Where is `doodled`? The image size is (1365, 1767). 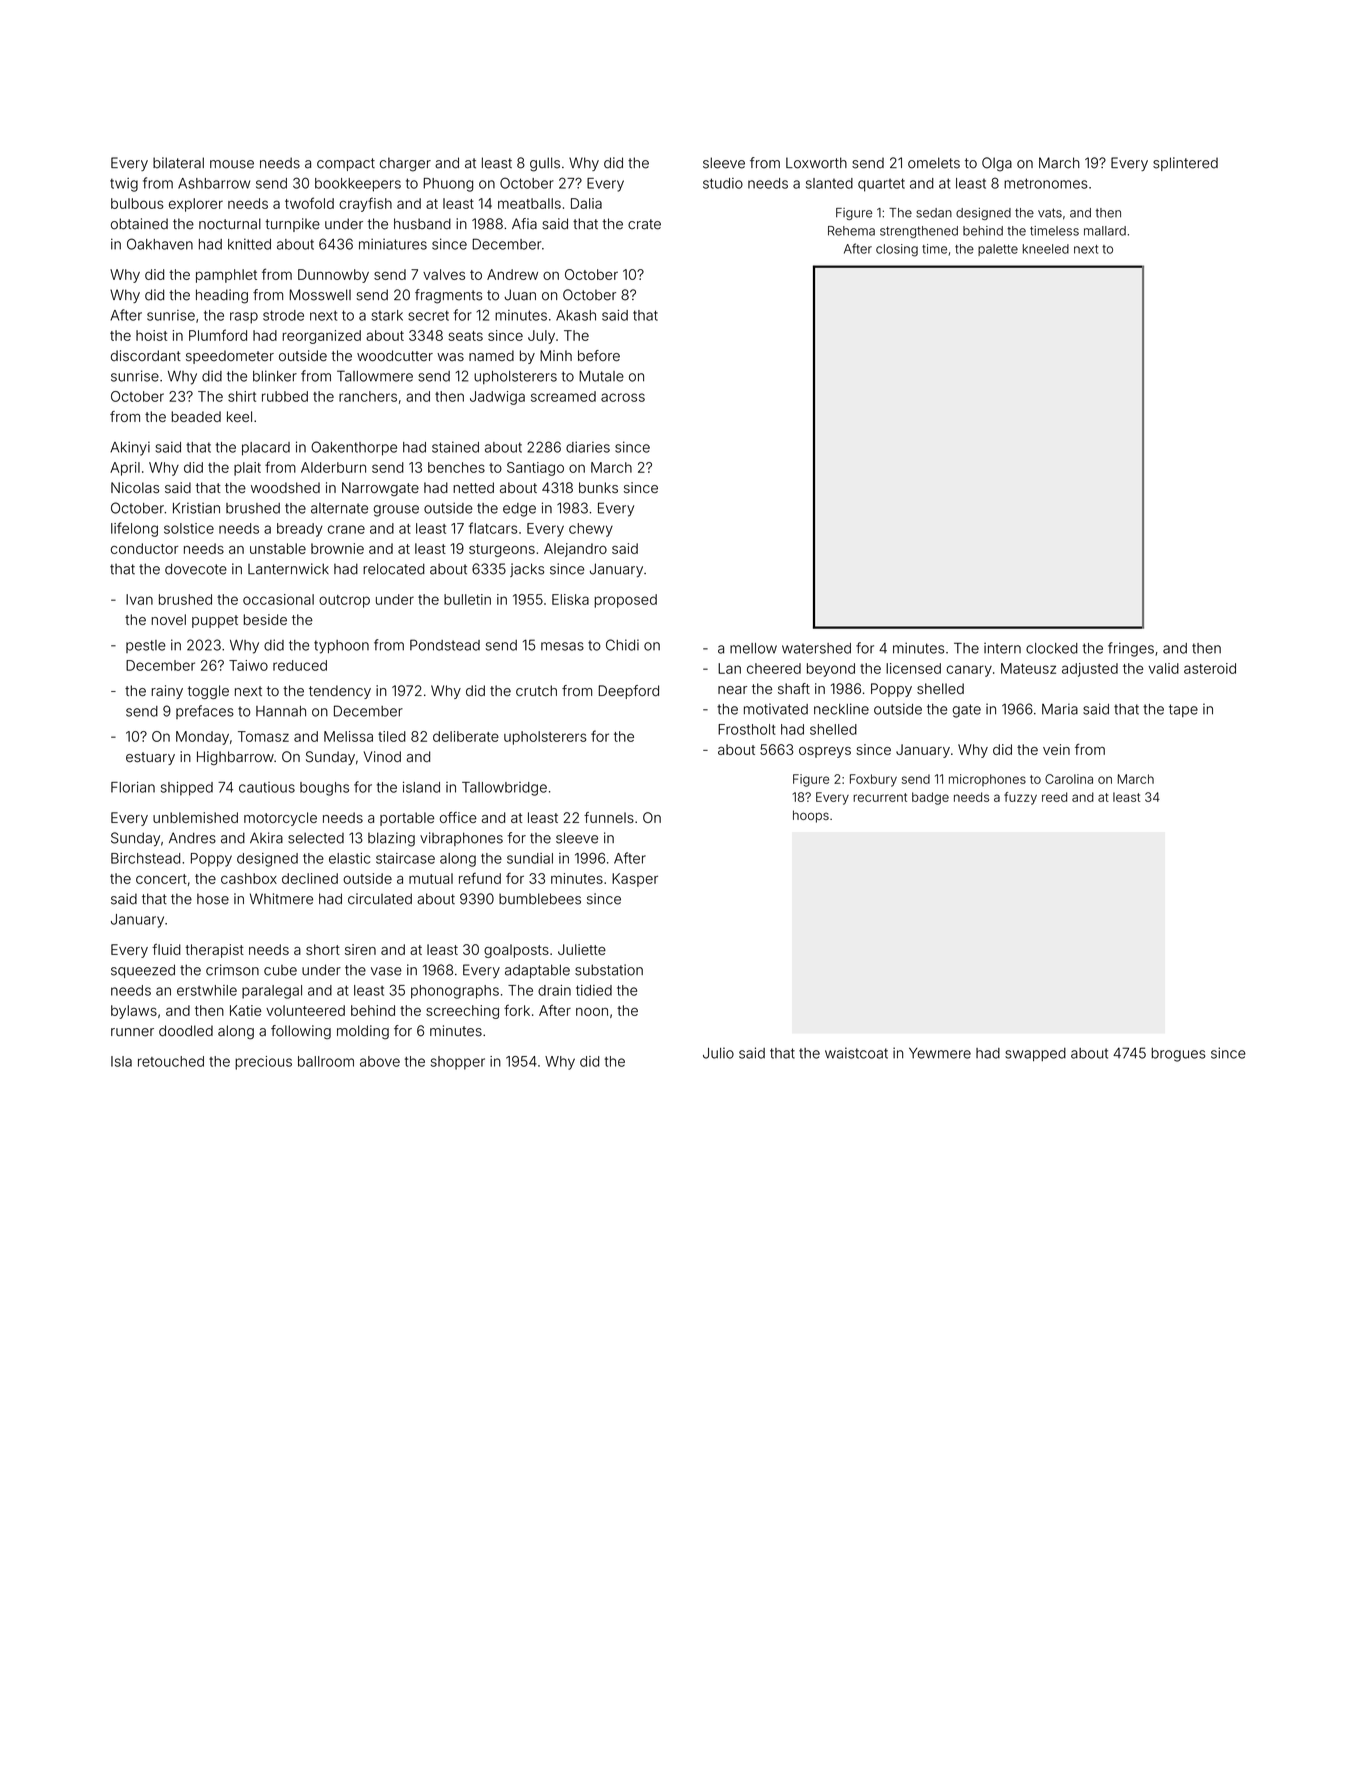
doodled is located at coordinates (186, 1031).
